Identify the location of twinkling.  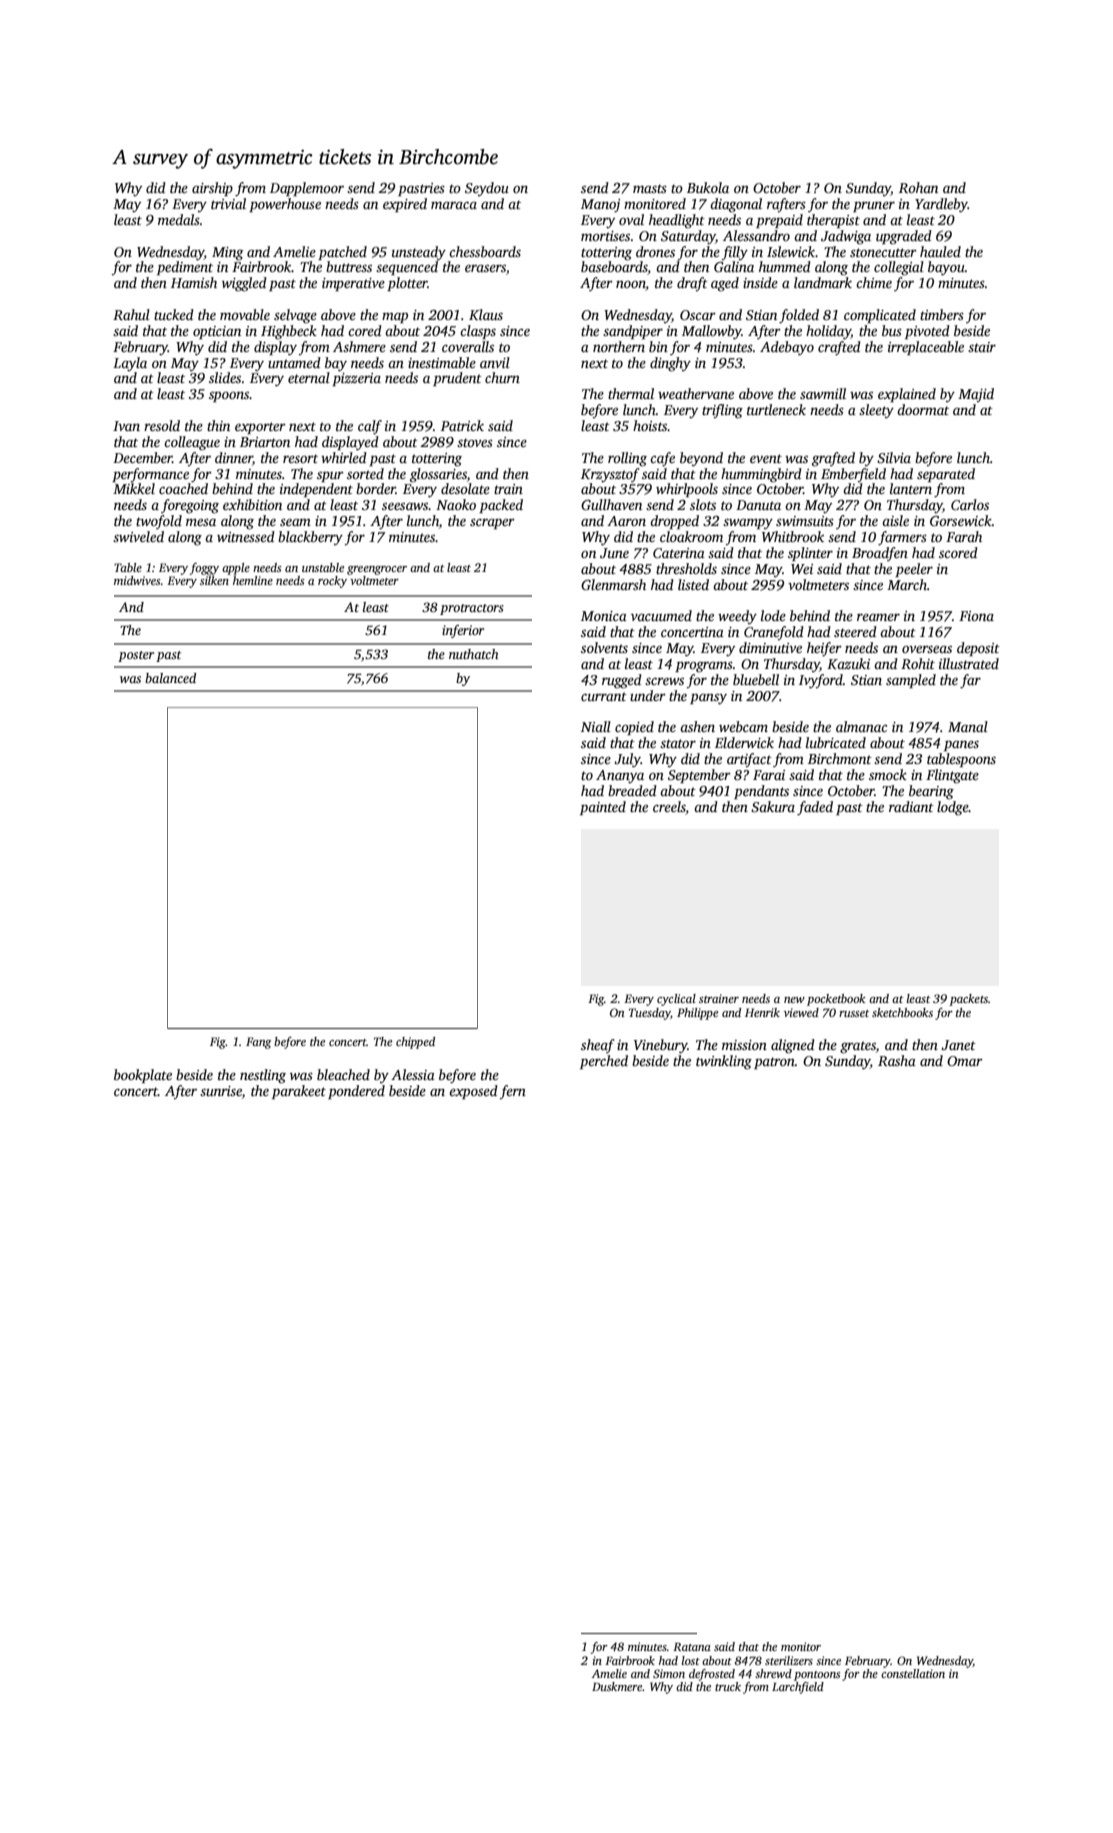
(724, 1062).
